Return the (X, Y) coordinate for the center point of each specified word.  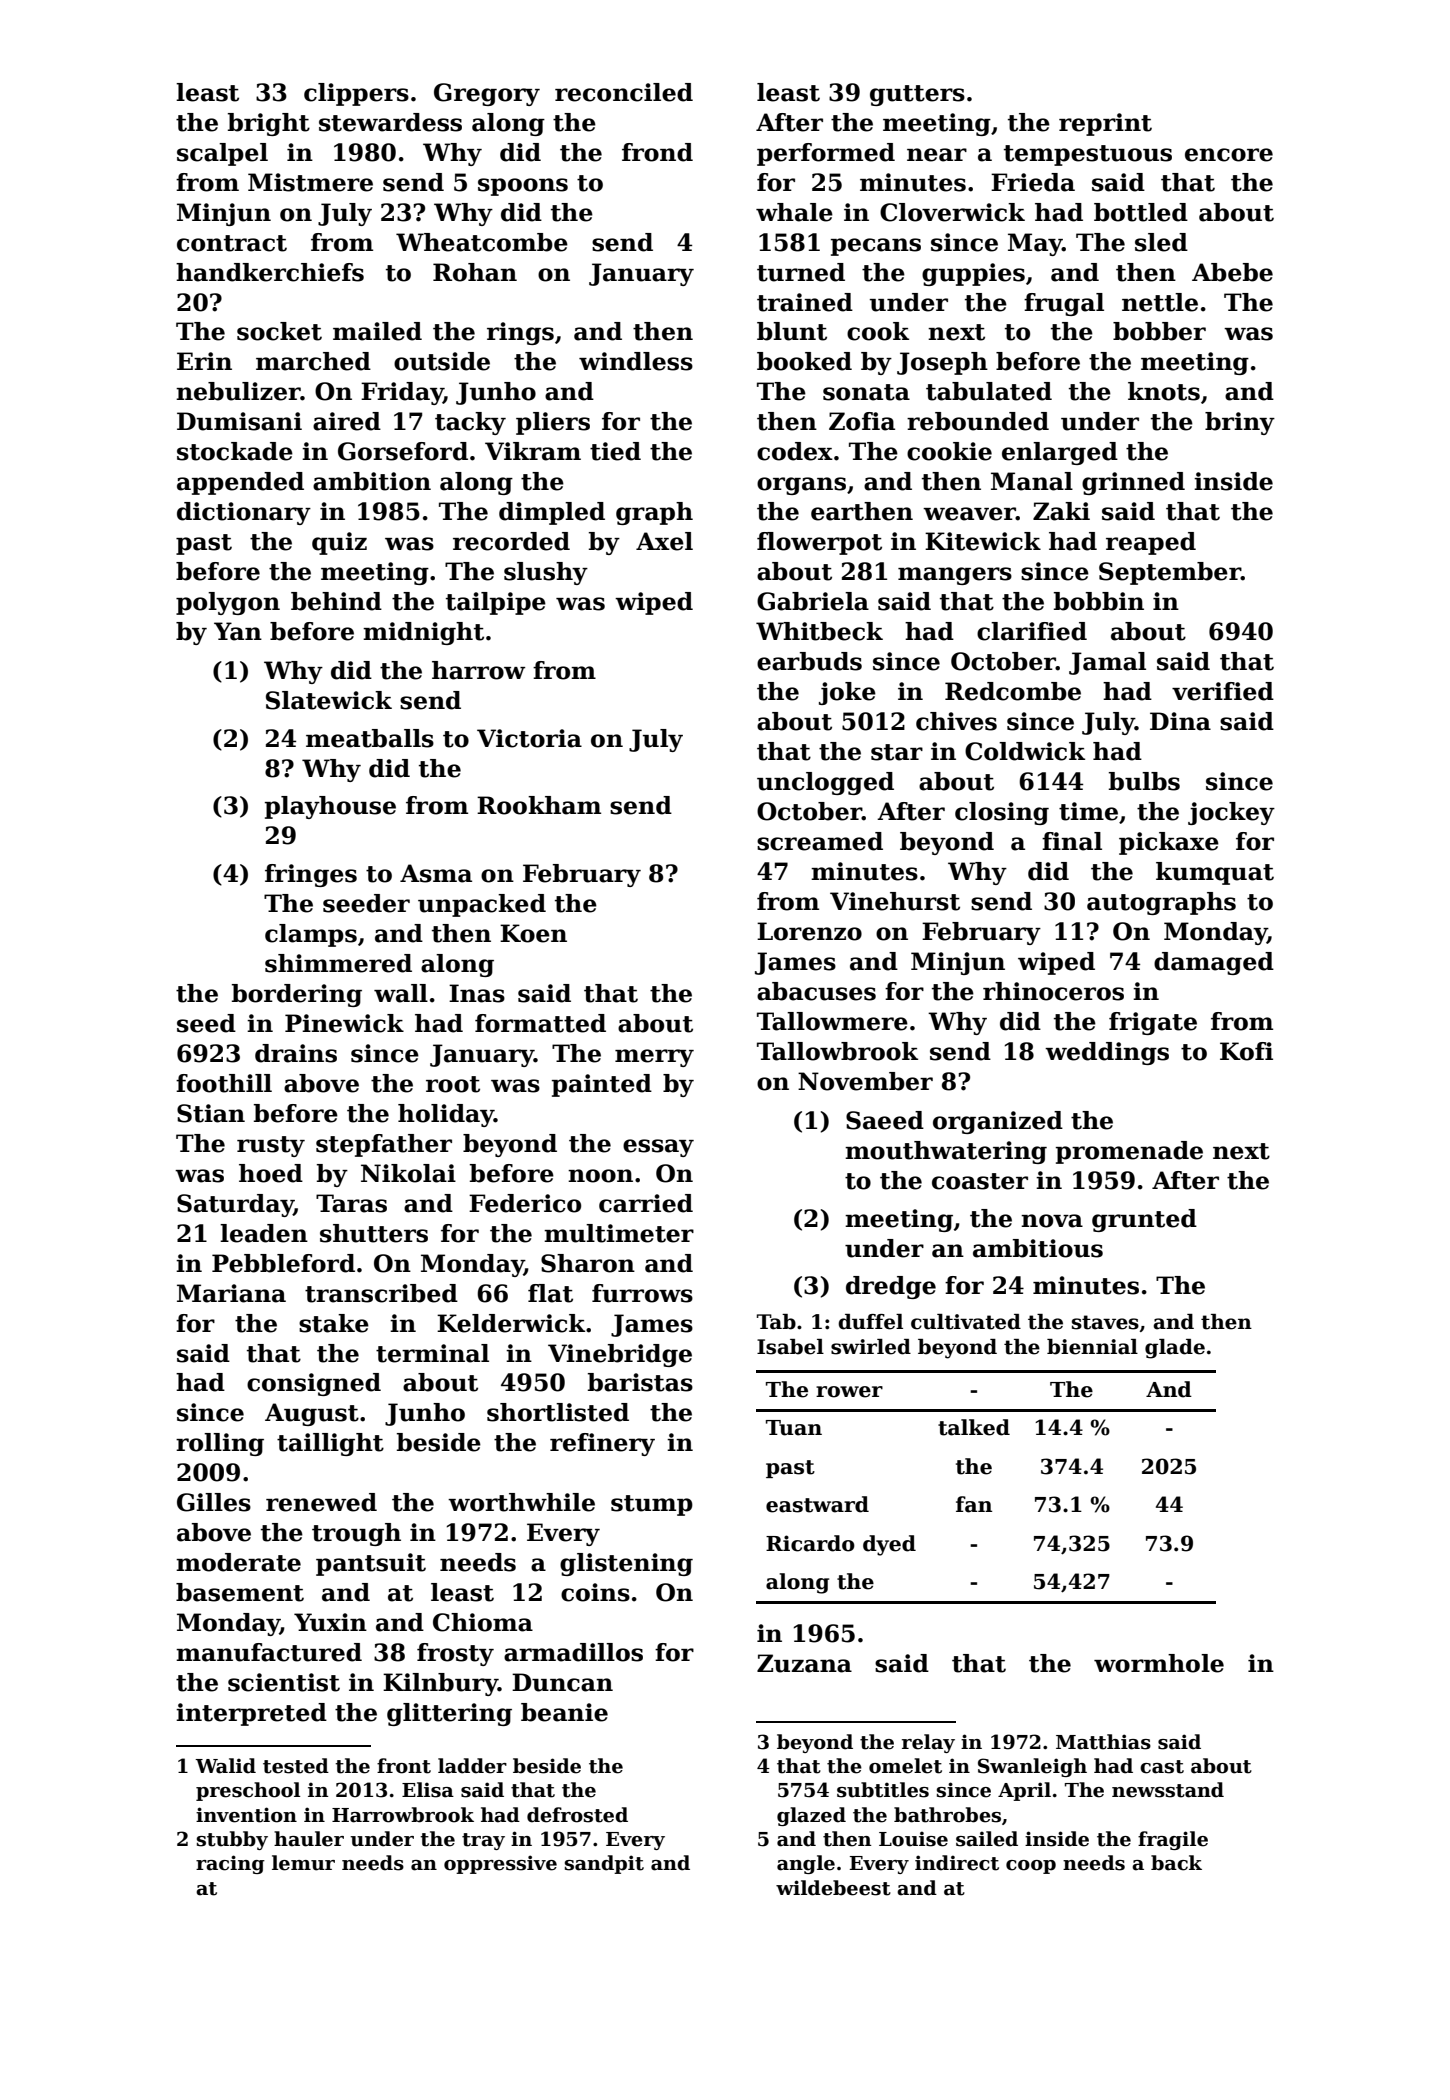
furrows (642, 1293)
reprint (1105, 124)
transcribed (381, 1293)
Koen (533, 933)
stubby (232, 1840)
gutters (917, 95)
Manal (1032, 481)
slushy (546, 573)
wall (401, 993)
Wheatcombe (482, 242)
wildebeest (833, 1888)
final (1072, 841)
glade (1175, 1349)
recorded (511, 541)
